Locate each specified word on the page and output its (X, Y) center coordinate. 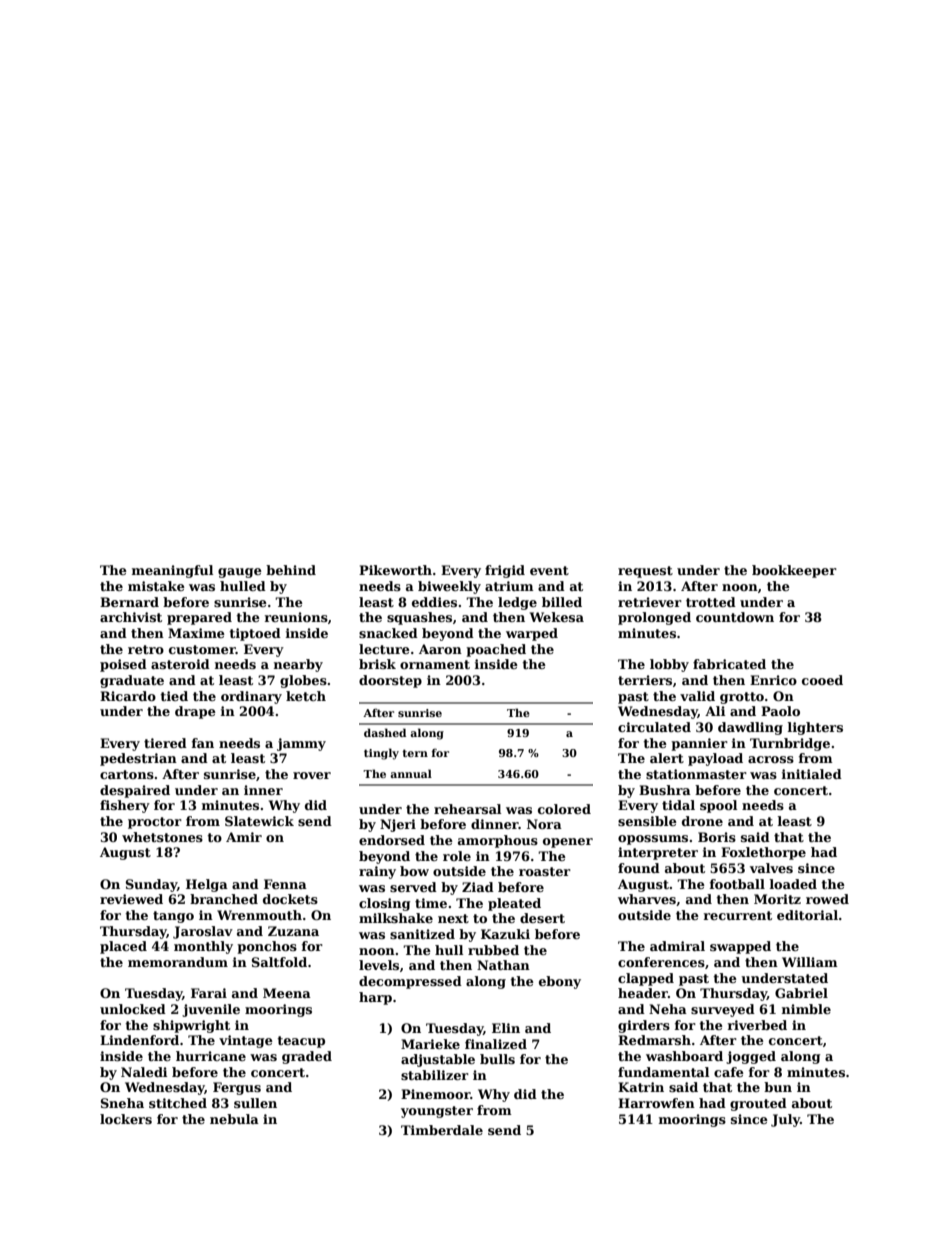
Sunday (151, 885)
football (737, 884)
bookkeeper (794, 571)
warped (532, 634)
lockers (126, 1119)
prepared (199, 618)
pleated (514, 904)
